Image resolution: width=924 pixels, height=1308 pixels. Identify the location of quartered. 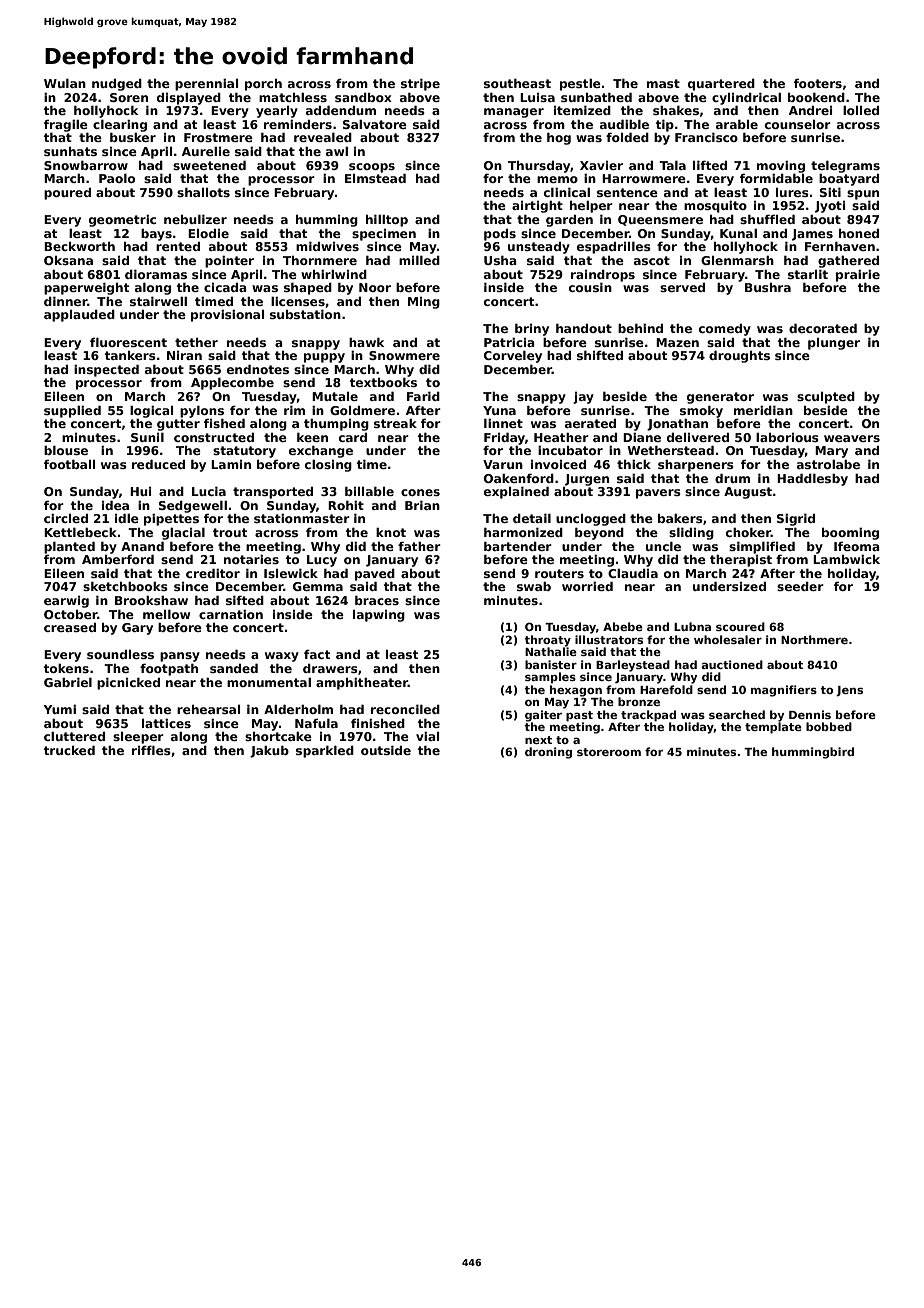
(721, 85).
